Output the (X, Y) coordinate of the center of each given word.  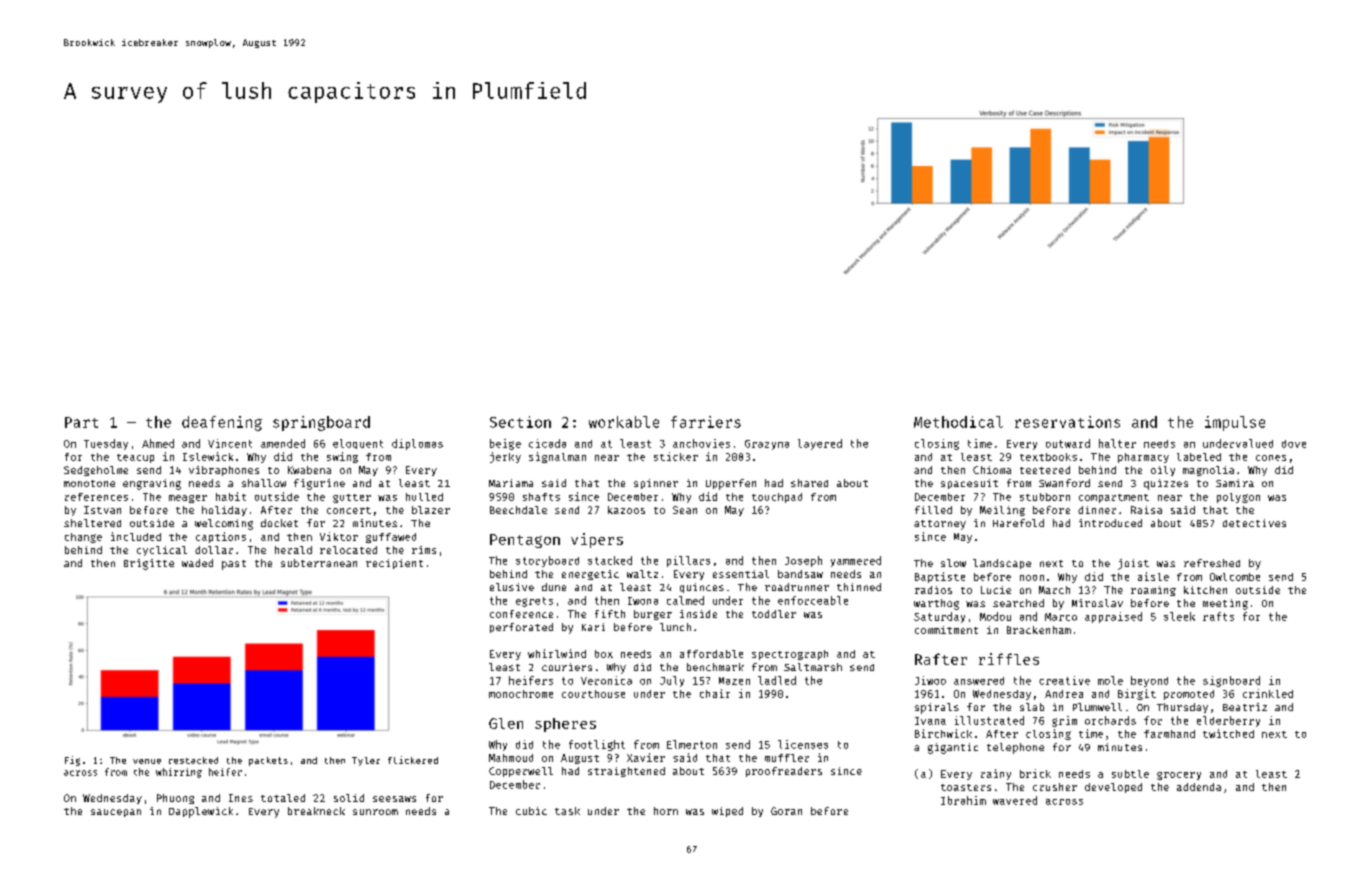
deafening (222, 423)
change (83, 538)
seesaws (394, 799)
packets (268, 761)
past (234, 565)
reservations (1067, 422)
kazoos (626, 510)
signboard (1231, 681)
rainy (996, 774)
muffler (787, 758)
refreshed (1212, 563)
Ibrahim (963, 800)
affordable (711, 654)
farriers (706, 422)
